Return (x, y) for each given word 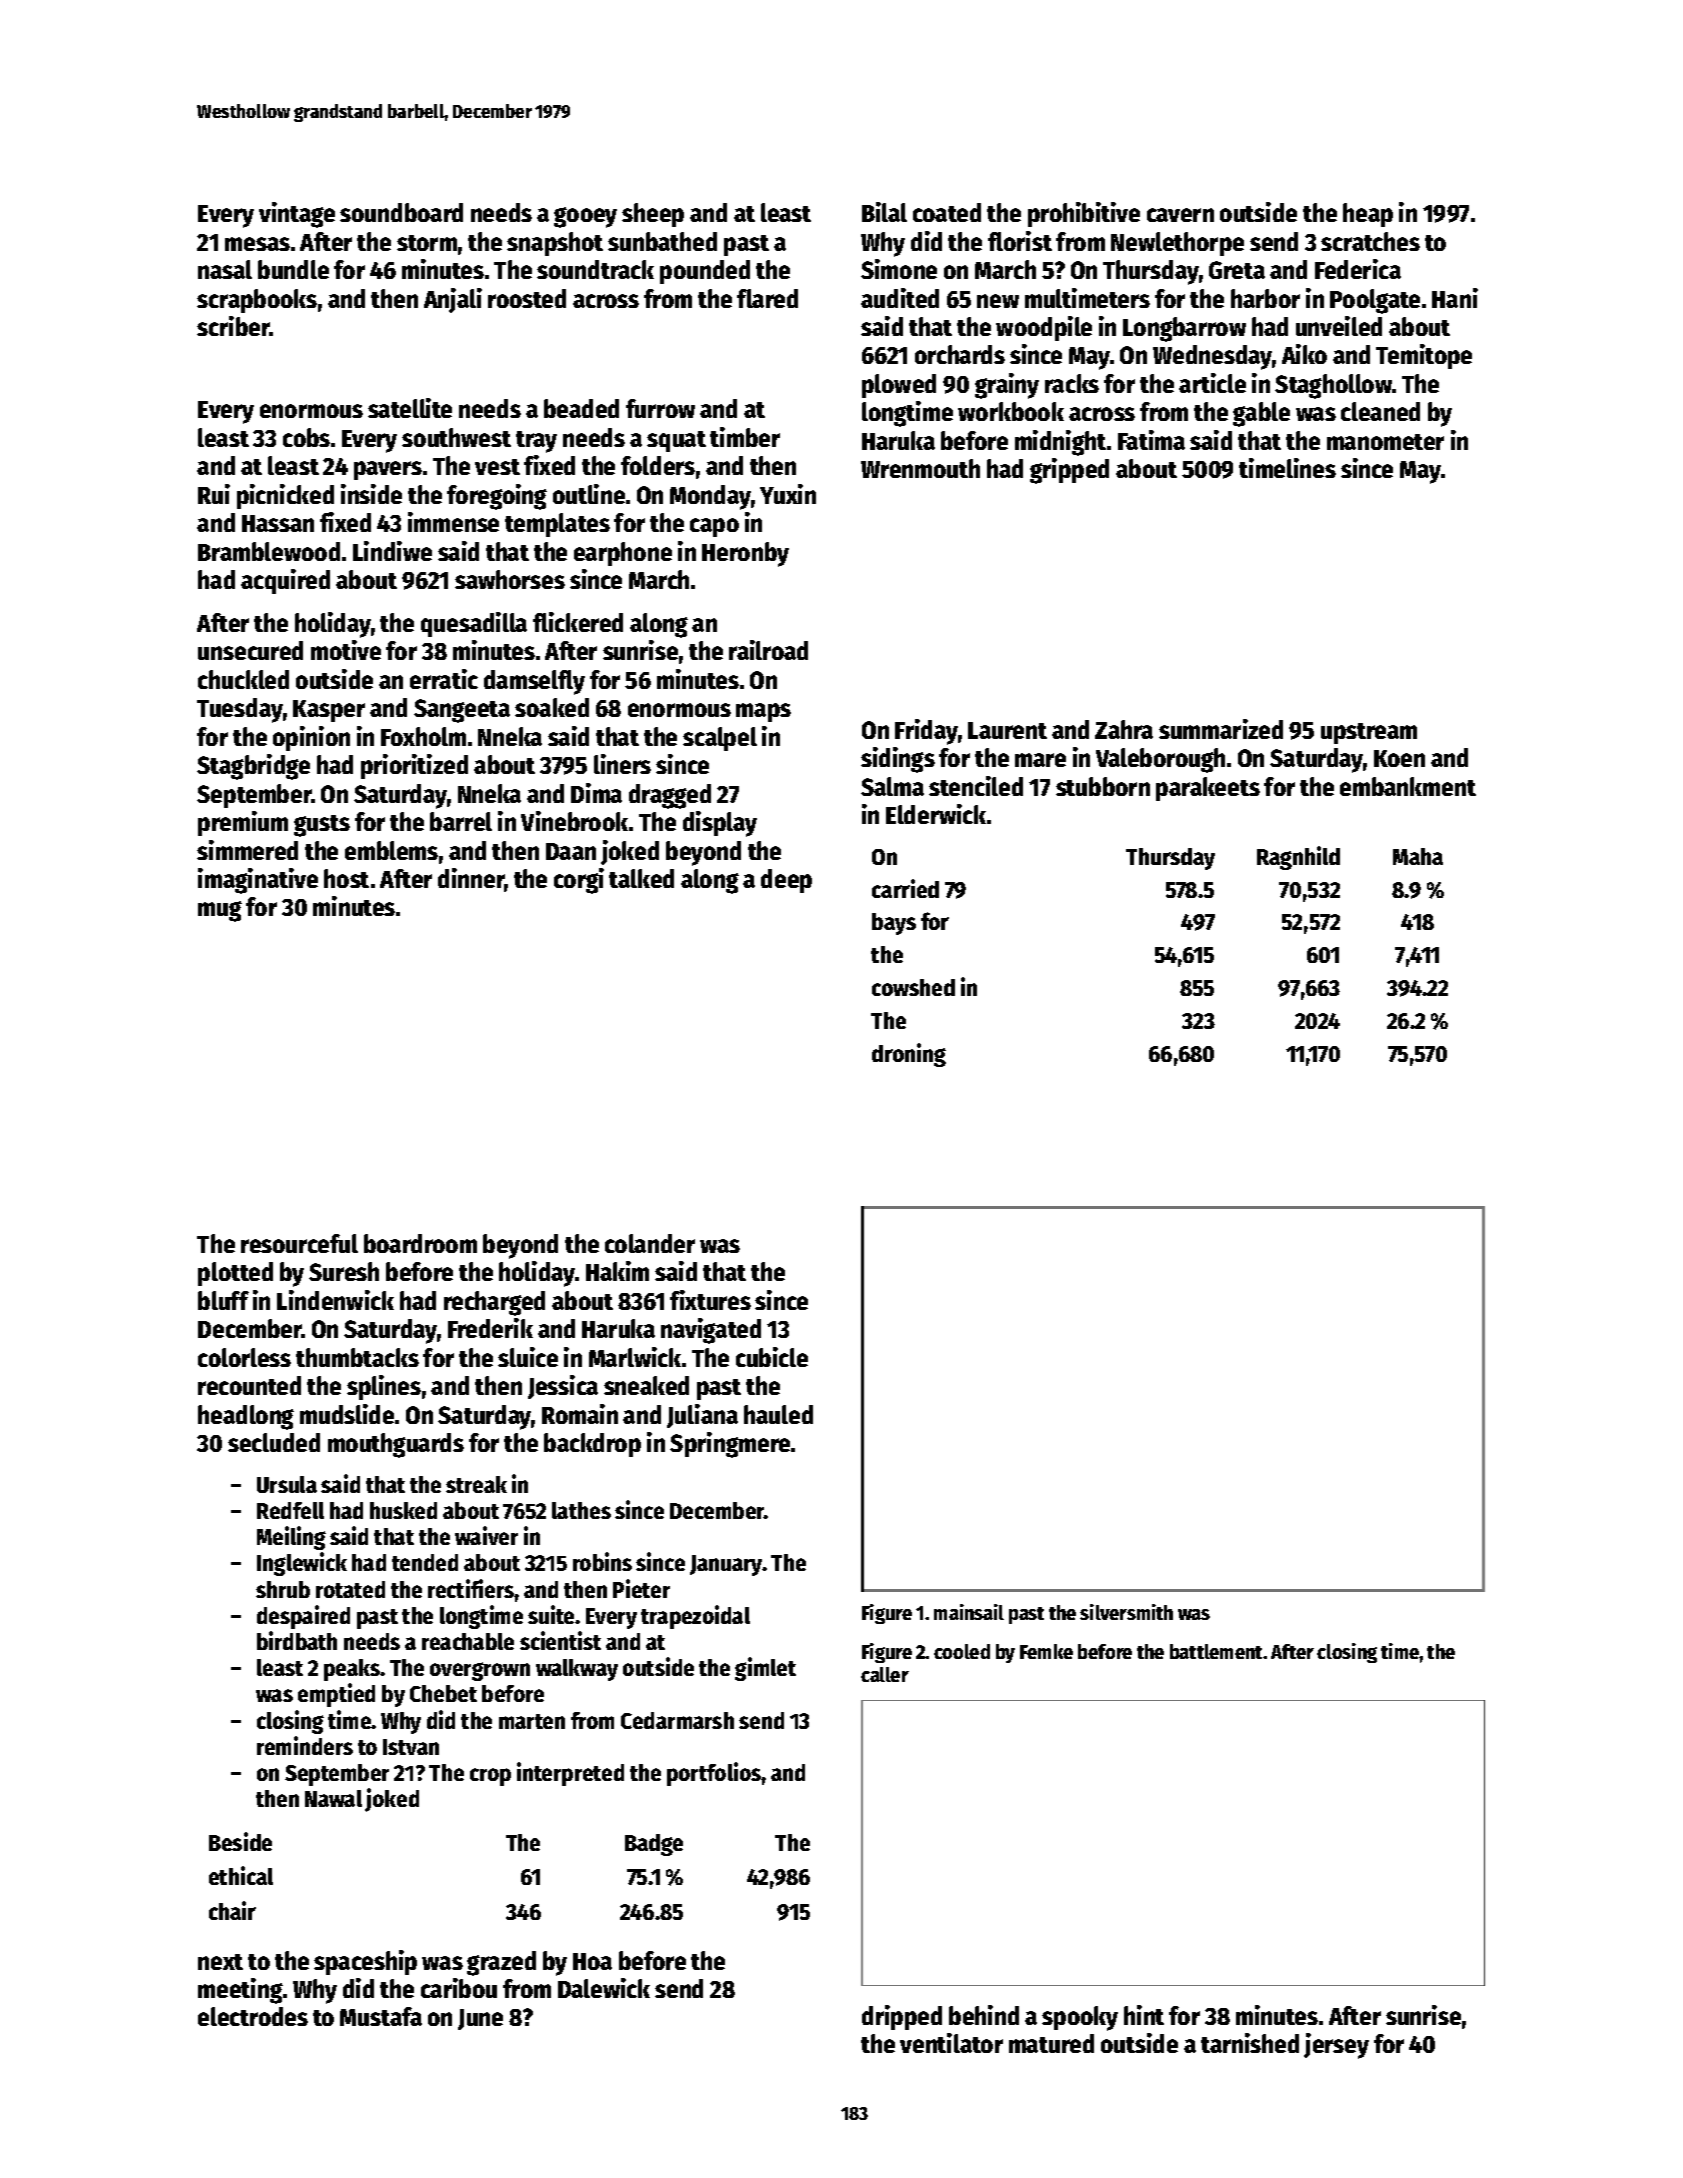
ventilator (951, 2043)
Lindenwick (335, 1300)
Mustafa (381, 2016)
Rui (214, 494)
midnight (1060, 443)
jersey (1336, 2046)
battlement (1216, 1651)
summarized (1221, 729)
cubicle (772, 1357)
